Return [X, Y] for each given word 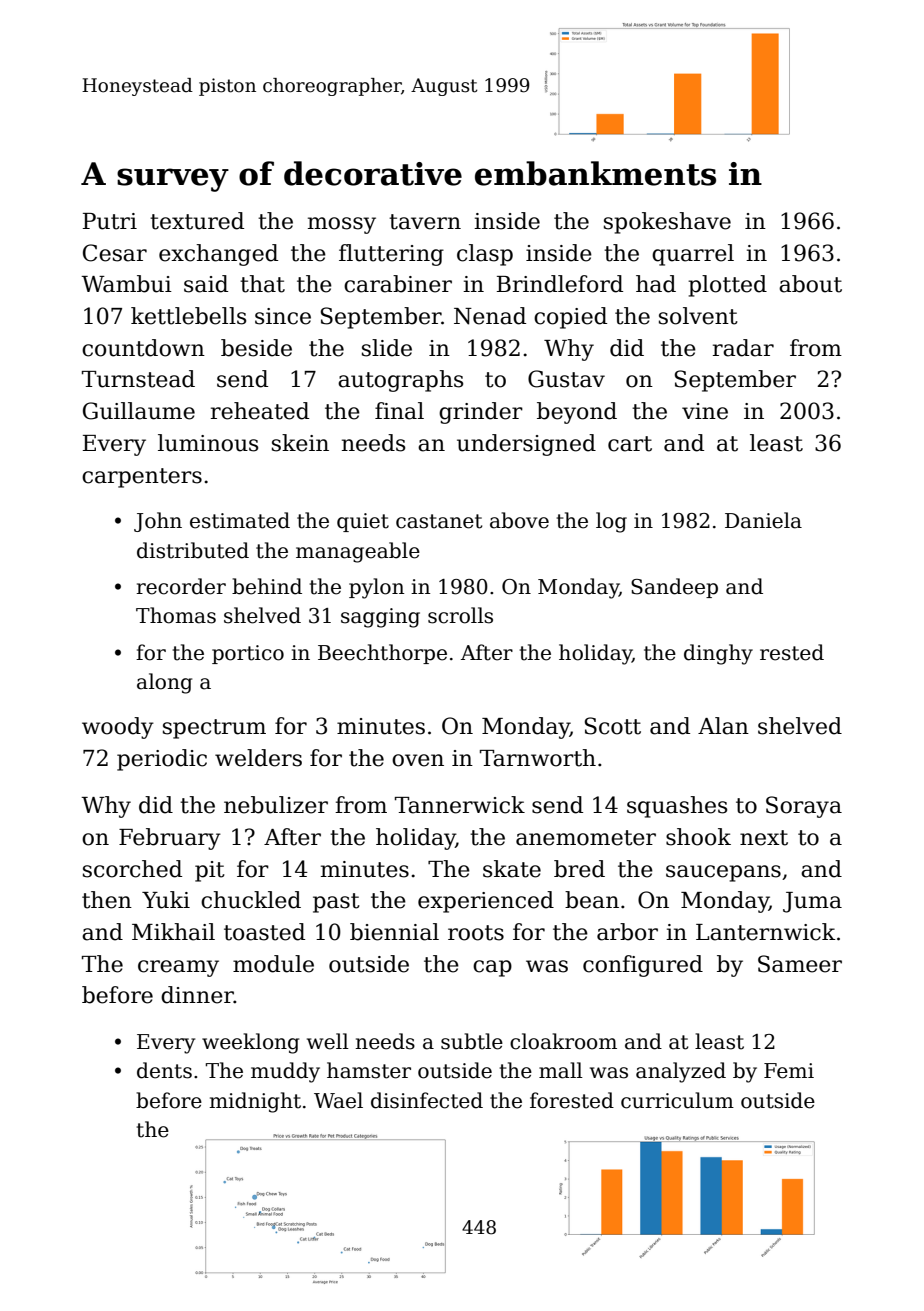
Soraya [804, 807]
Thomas [176, 615]
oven [418, 760]
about [810, 284]
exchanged [218, 255]
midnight [255, 1102]
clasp [485, 255]
